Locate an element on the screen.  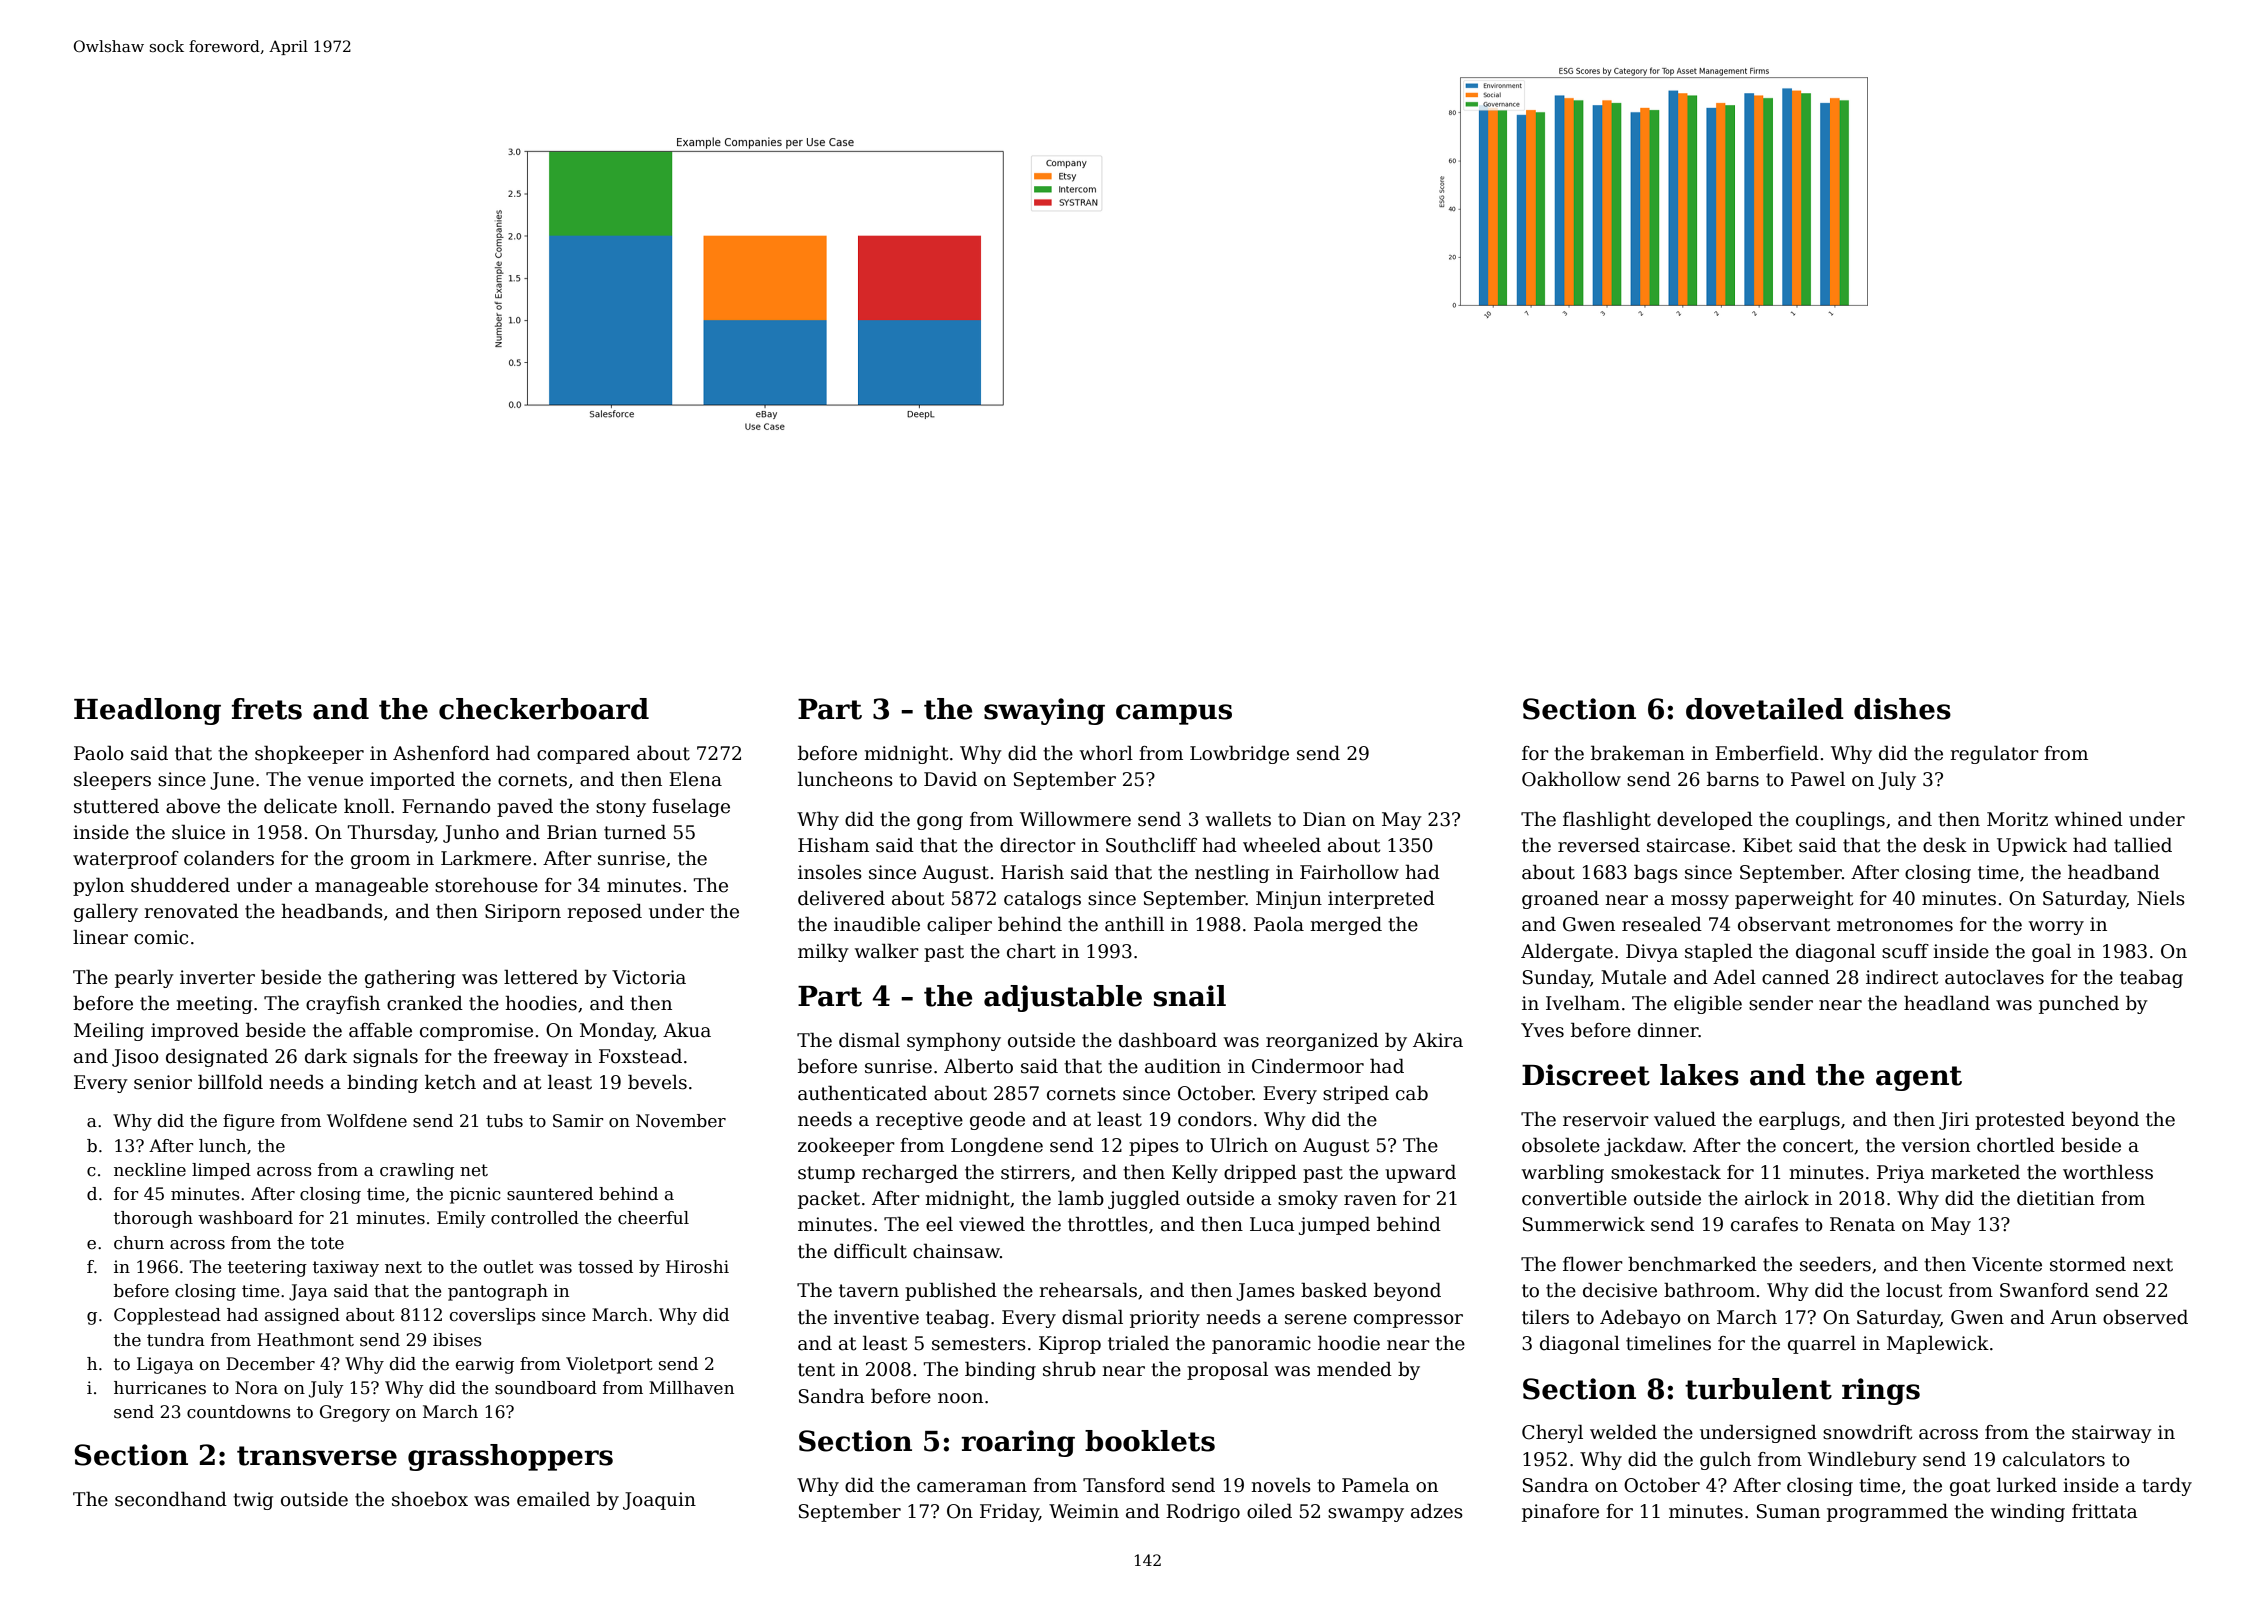
Wolfdene is located at coordinates (367, 1121).
